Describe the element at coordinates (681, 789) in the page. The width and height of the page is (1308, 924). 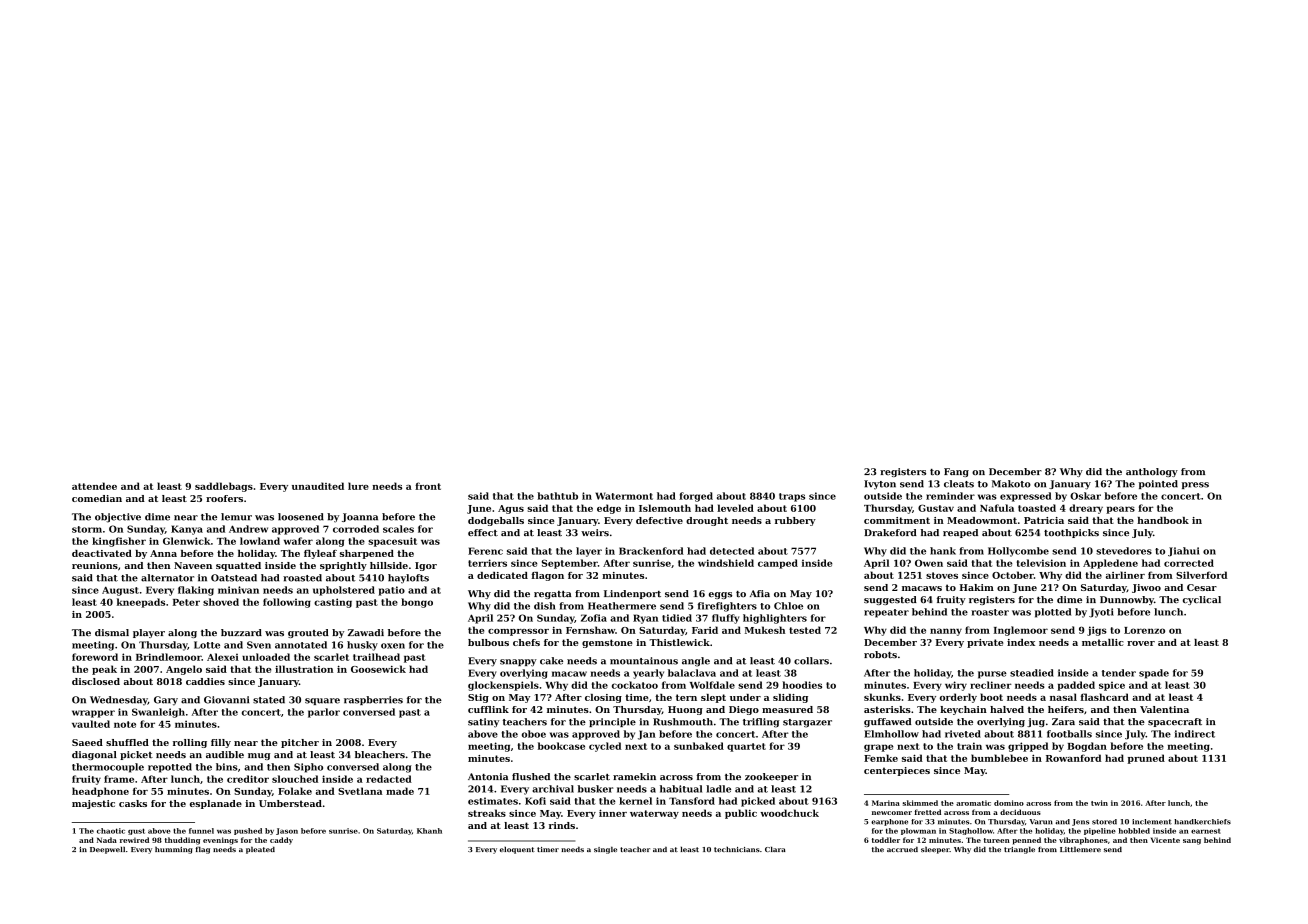
I see `habitual` at that location.
